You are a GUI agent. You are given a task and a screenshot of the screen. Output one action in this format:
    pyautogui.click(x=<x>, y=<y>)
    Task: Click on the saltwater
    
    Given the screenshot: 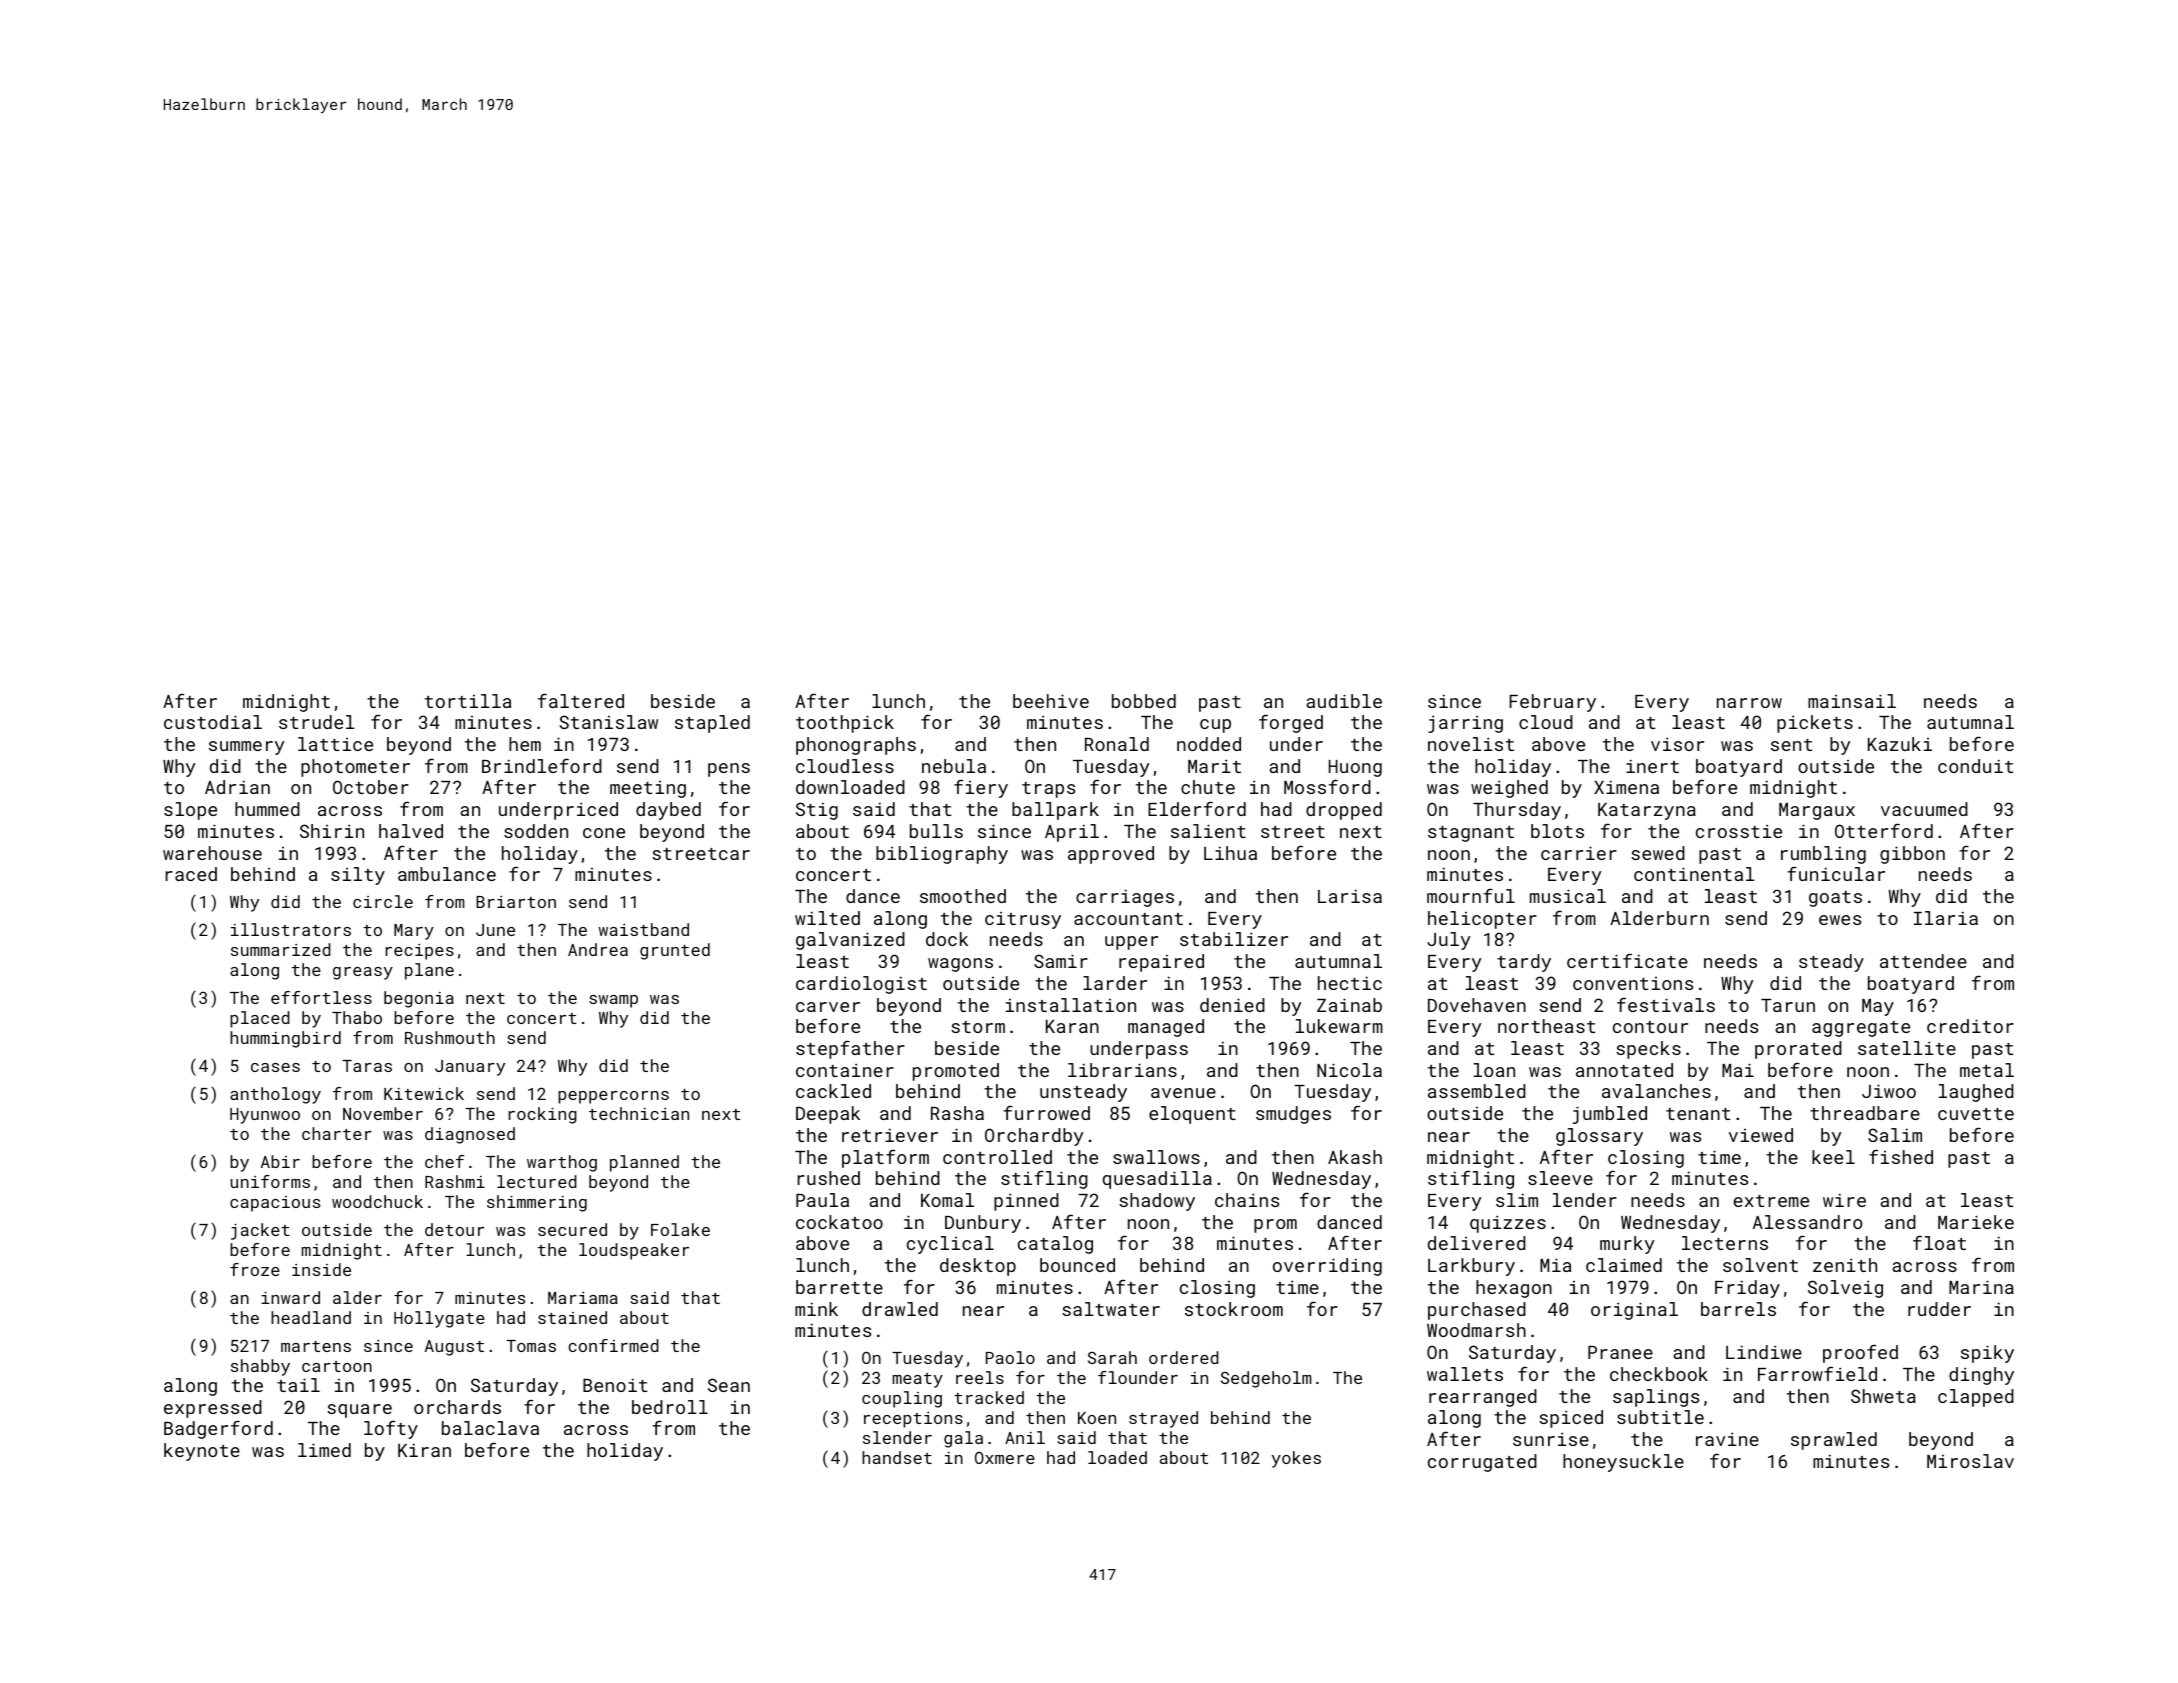 What is the action you would take?
    pyautogui.click(x=1111, y=1309)
